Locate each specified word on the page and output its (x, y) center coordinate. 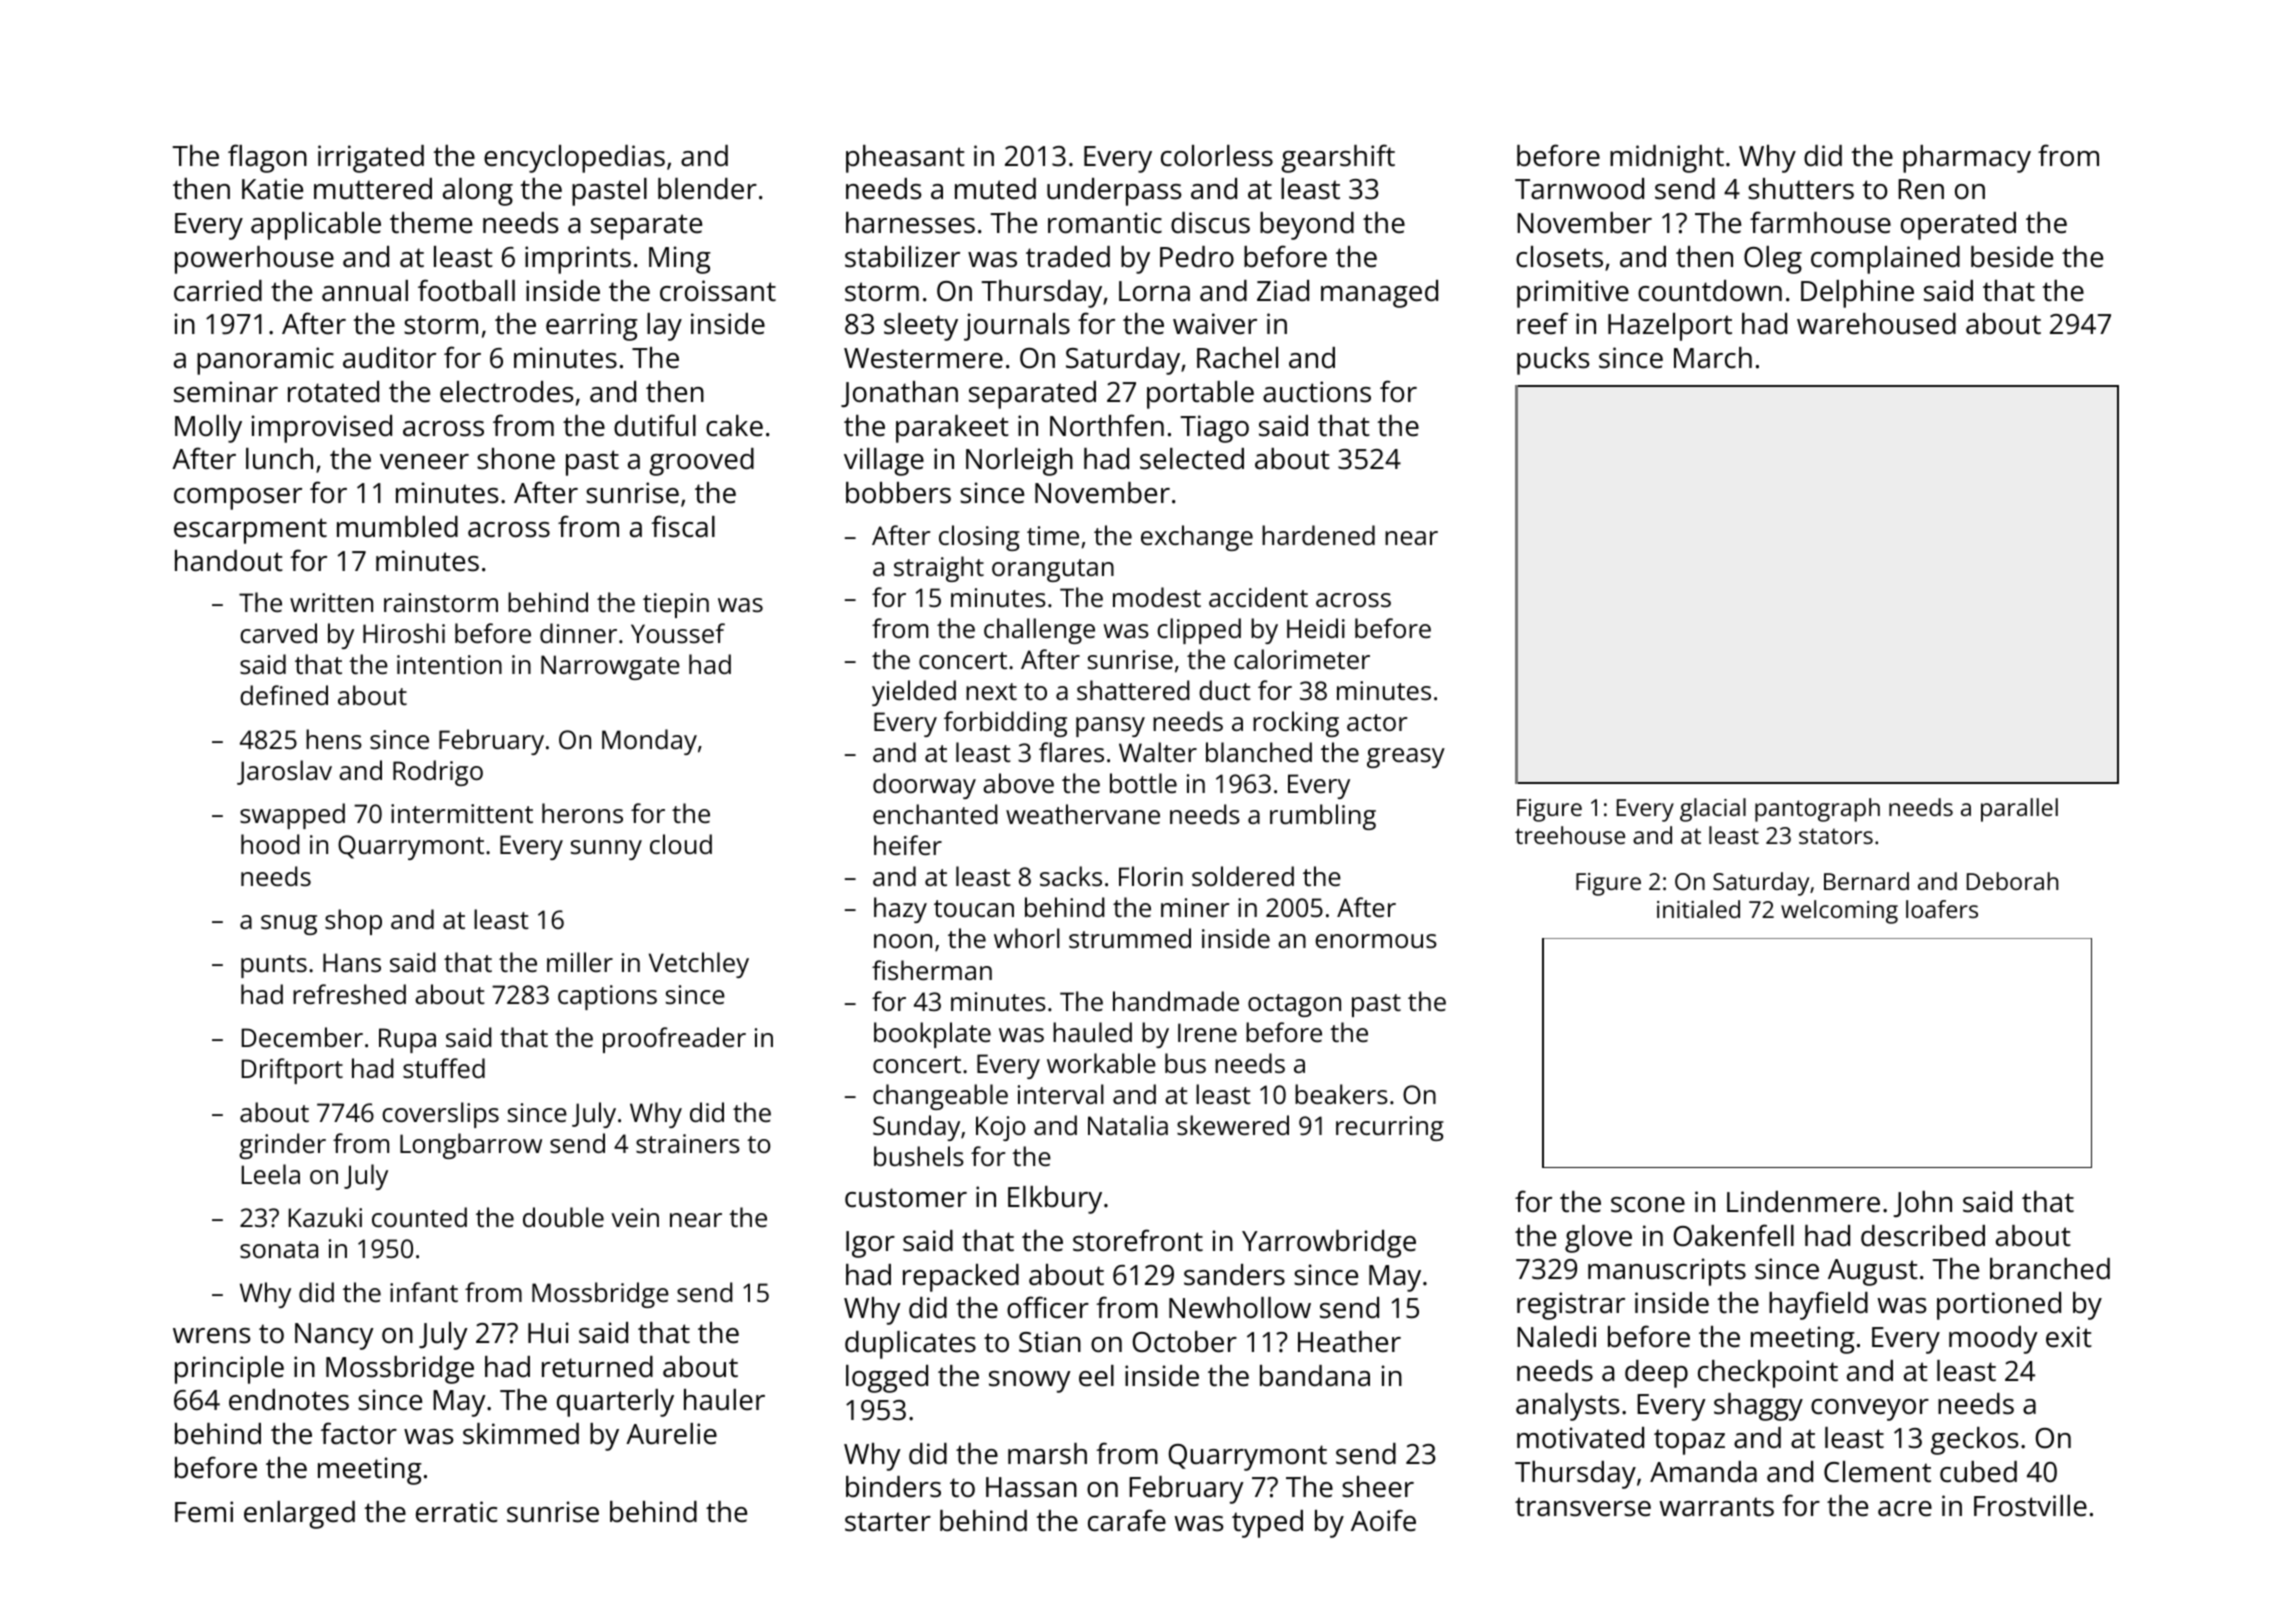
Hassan (1031, 1487)
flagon (267, 158)
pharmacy (1967, 159)
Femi (204, 1512)
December (302, 1037)
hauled (1092, 1032)
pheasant (905, 159)
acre (1905, 1509)
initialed (1698, 909)
